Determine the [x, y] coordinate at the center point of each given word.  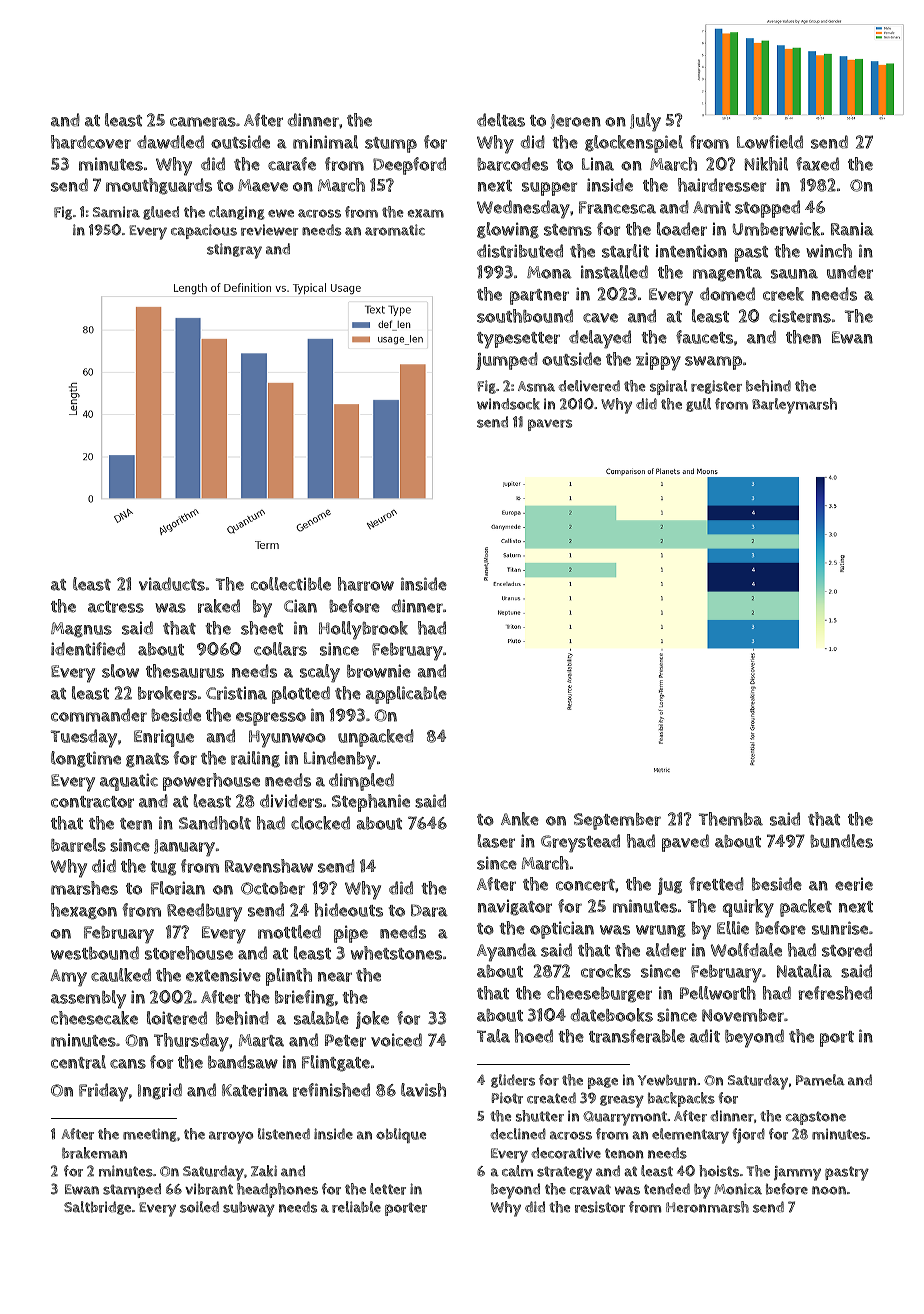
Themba [731, 819]
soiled [199, 1207]
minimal [325, 142]
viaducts [172, 584]
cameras [203, 122]
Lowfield [770, 142]
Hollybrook [363, 630]
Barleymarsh [794, 406]
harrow [366, 584]
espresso [271, 719]
